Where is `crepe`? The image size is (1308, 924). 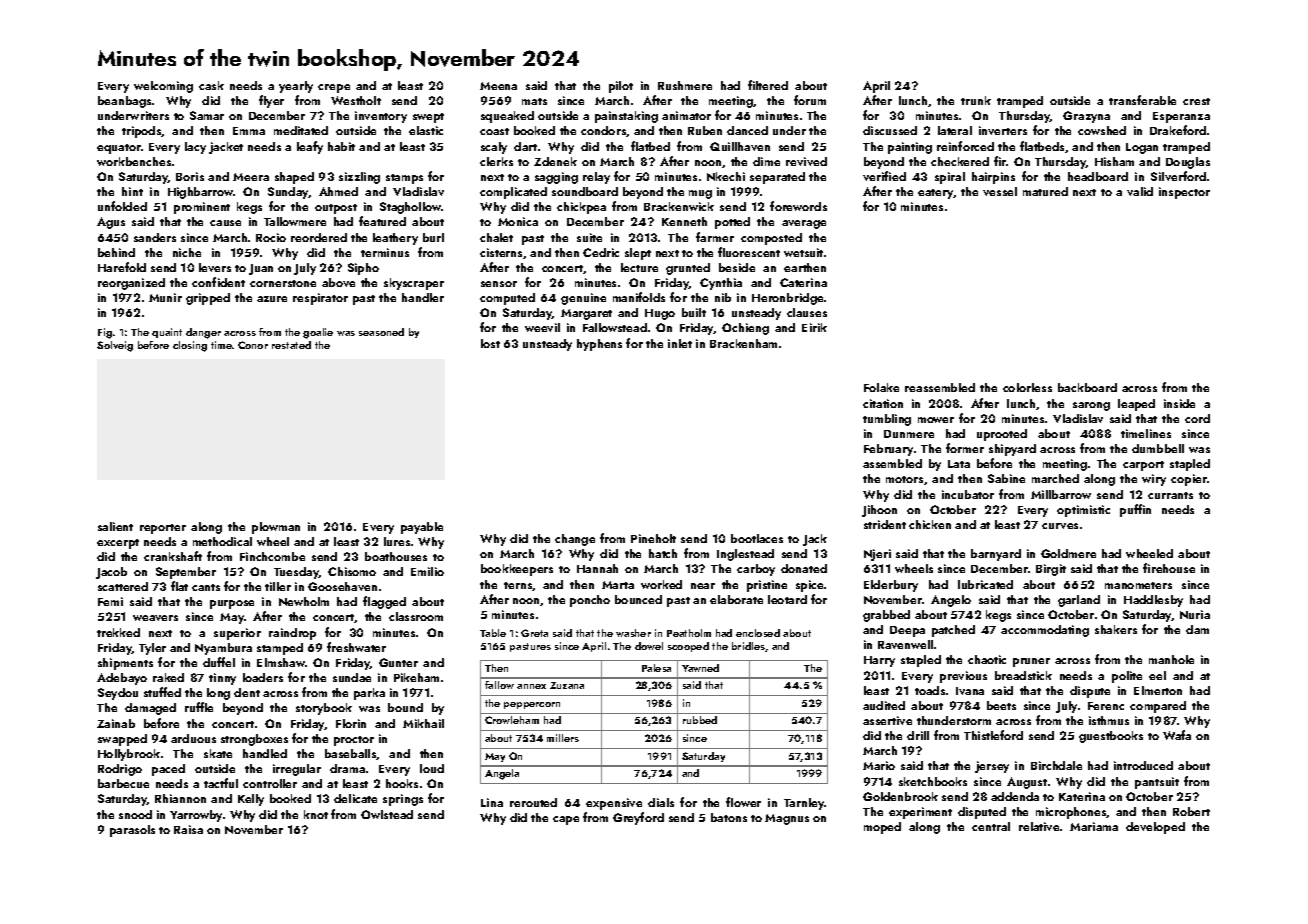 crepe is located at coordinates (334, 88).
